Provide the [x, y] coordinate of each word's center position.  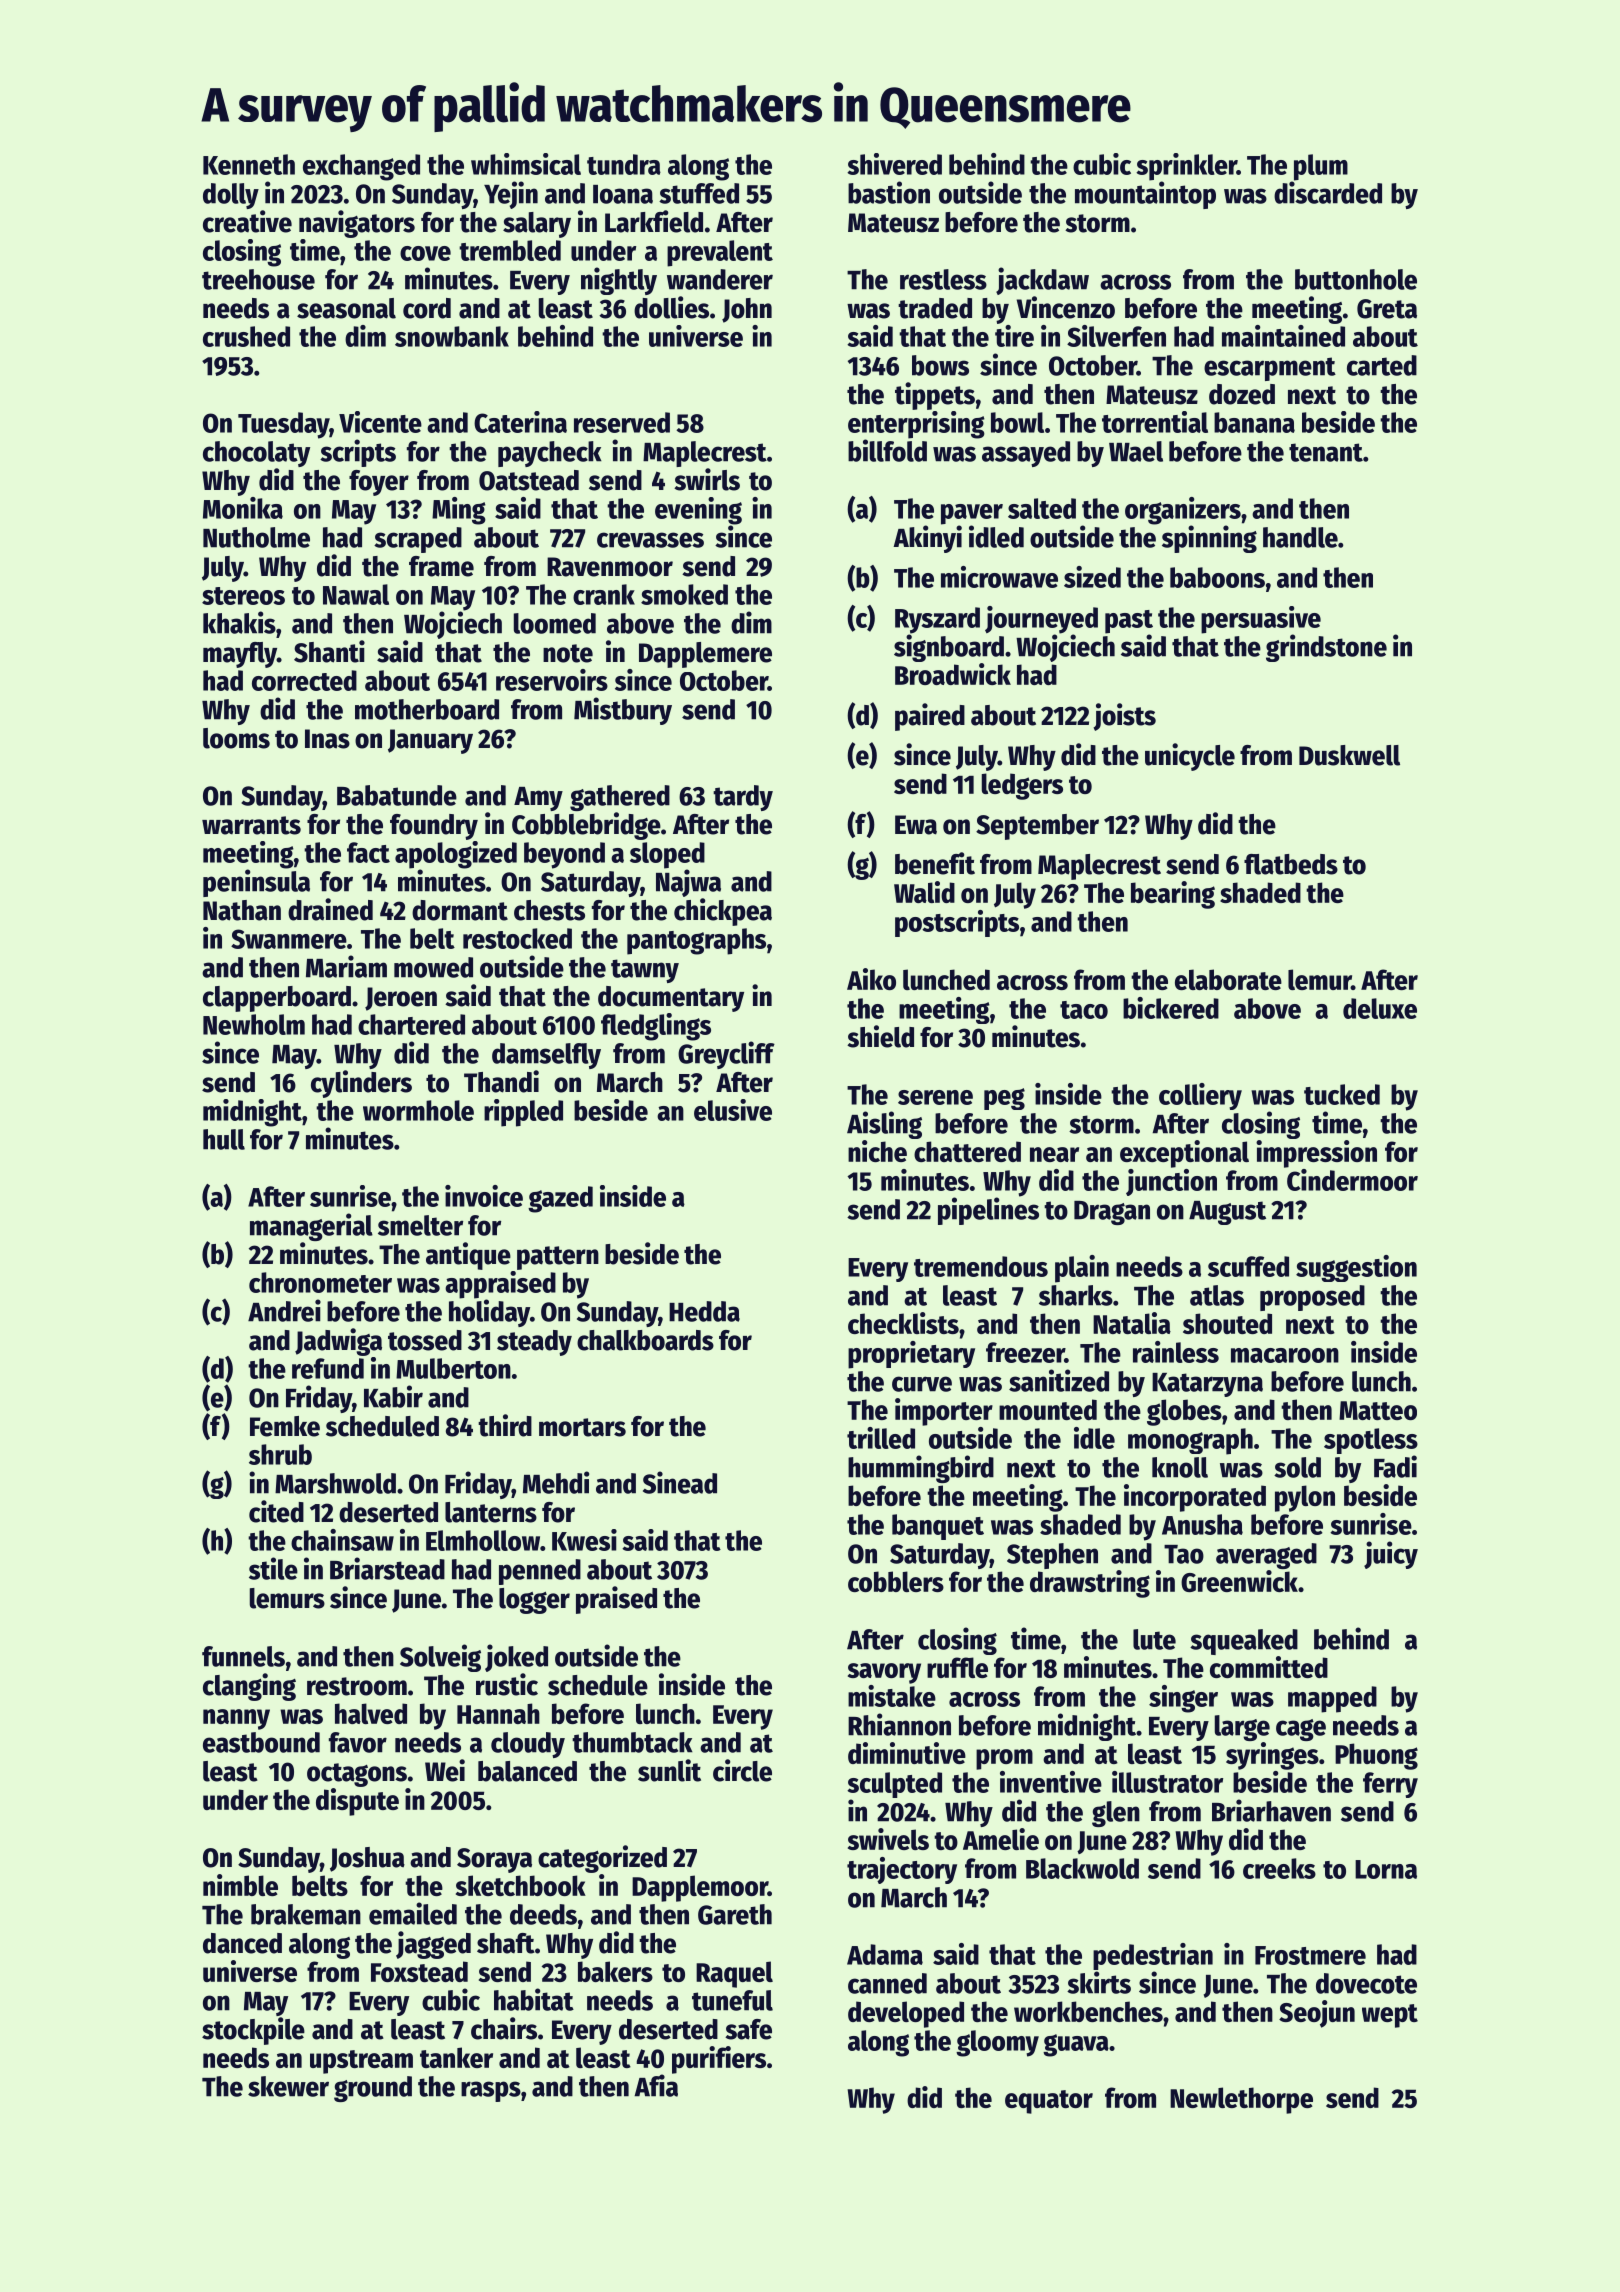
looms [236, 738]
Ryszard [937, 620]
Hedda [704, 1311]
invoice [484, 1196]
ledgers [1022, 786]
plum [1321, 167]
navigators [357, 224]
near [1054, 1154]
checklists [903, 1323]
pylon [1305, 1498]
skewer [288, 2086]
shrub [280, 1454]
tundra [624, 164]
